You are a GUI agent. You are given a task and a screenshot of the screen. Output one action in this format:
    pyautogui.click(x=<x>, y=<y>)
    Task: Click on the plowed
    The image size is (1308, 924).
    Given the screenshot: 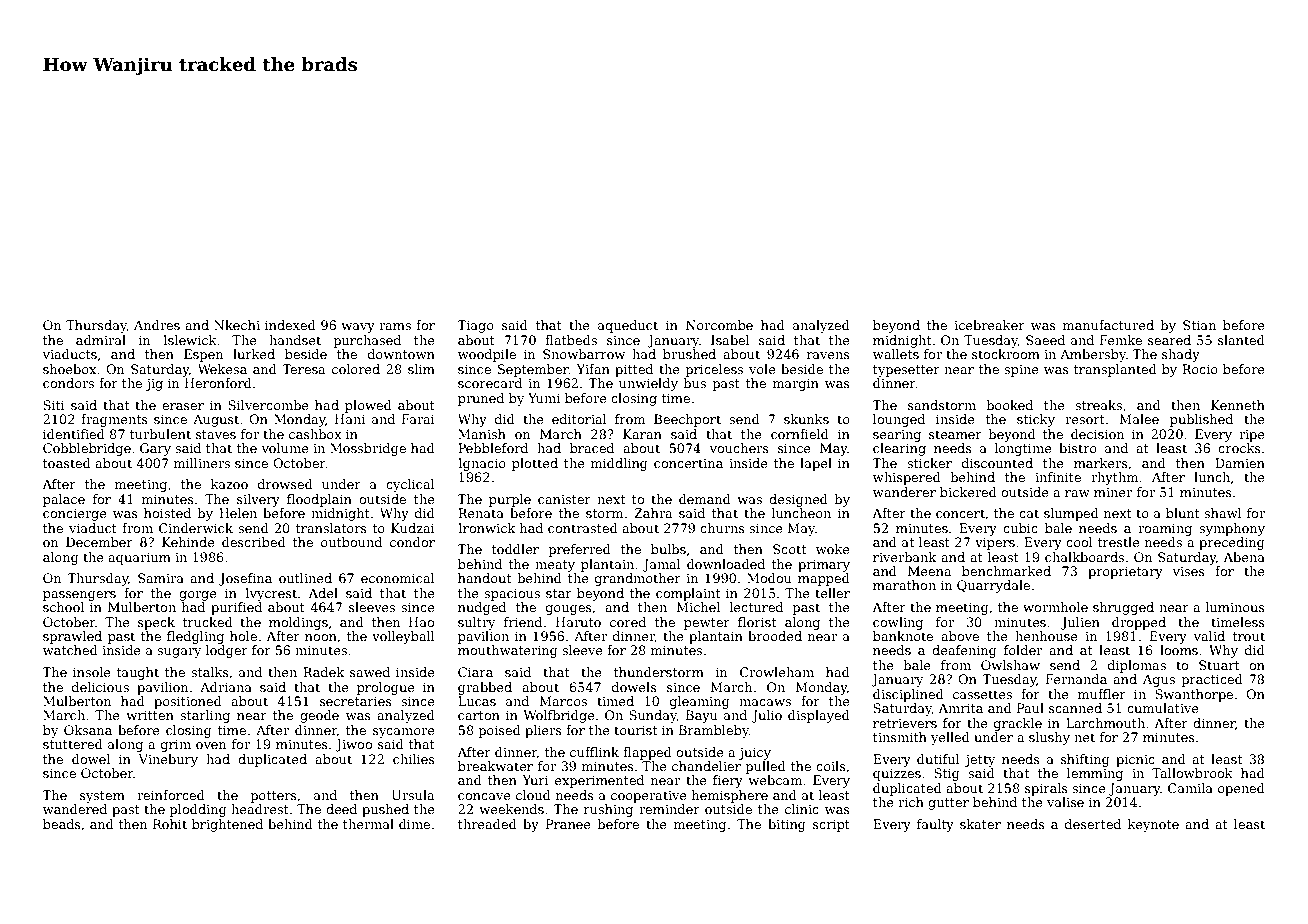 What is the action you would take?
    pyautogui.click(x=368, y=406)
